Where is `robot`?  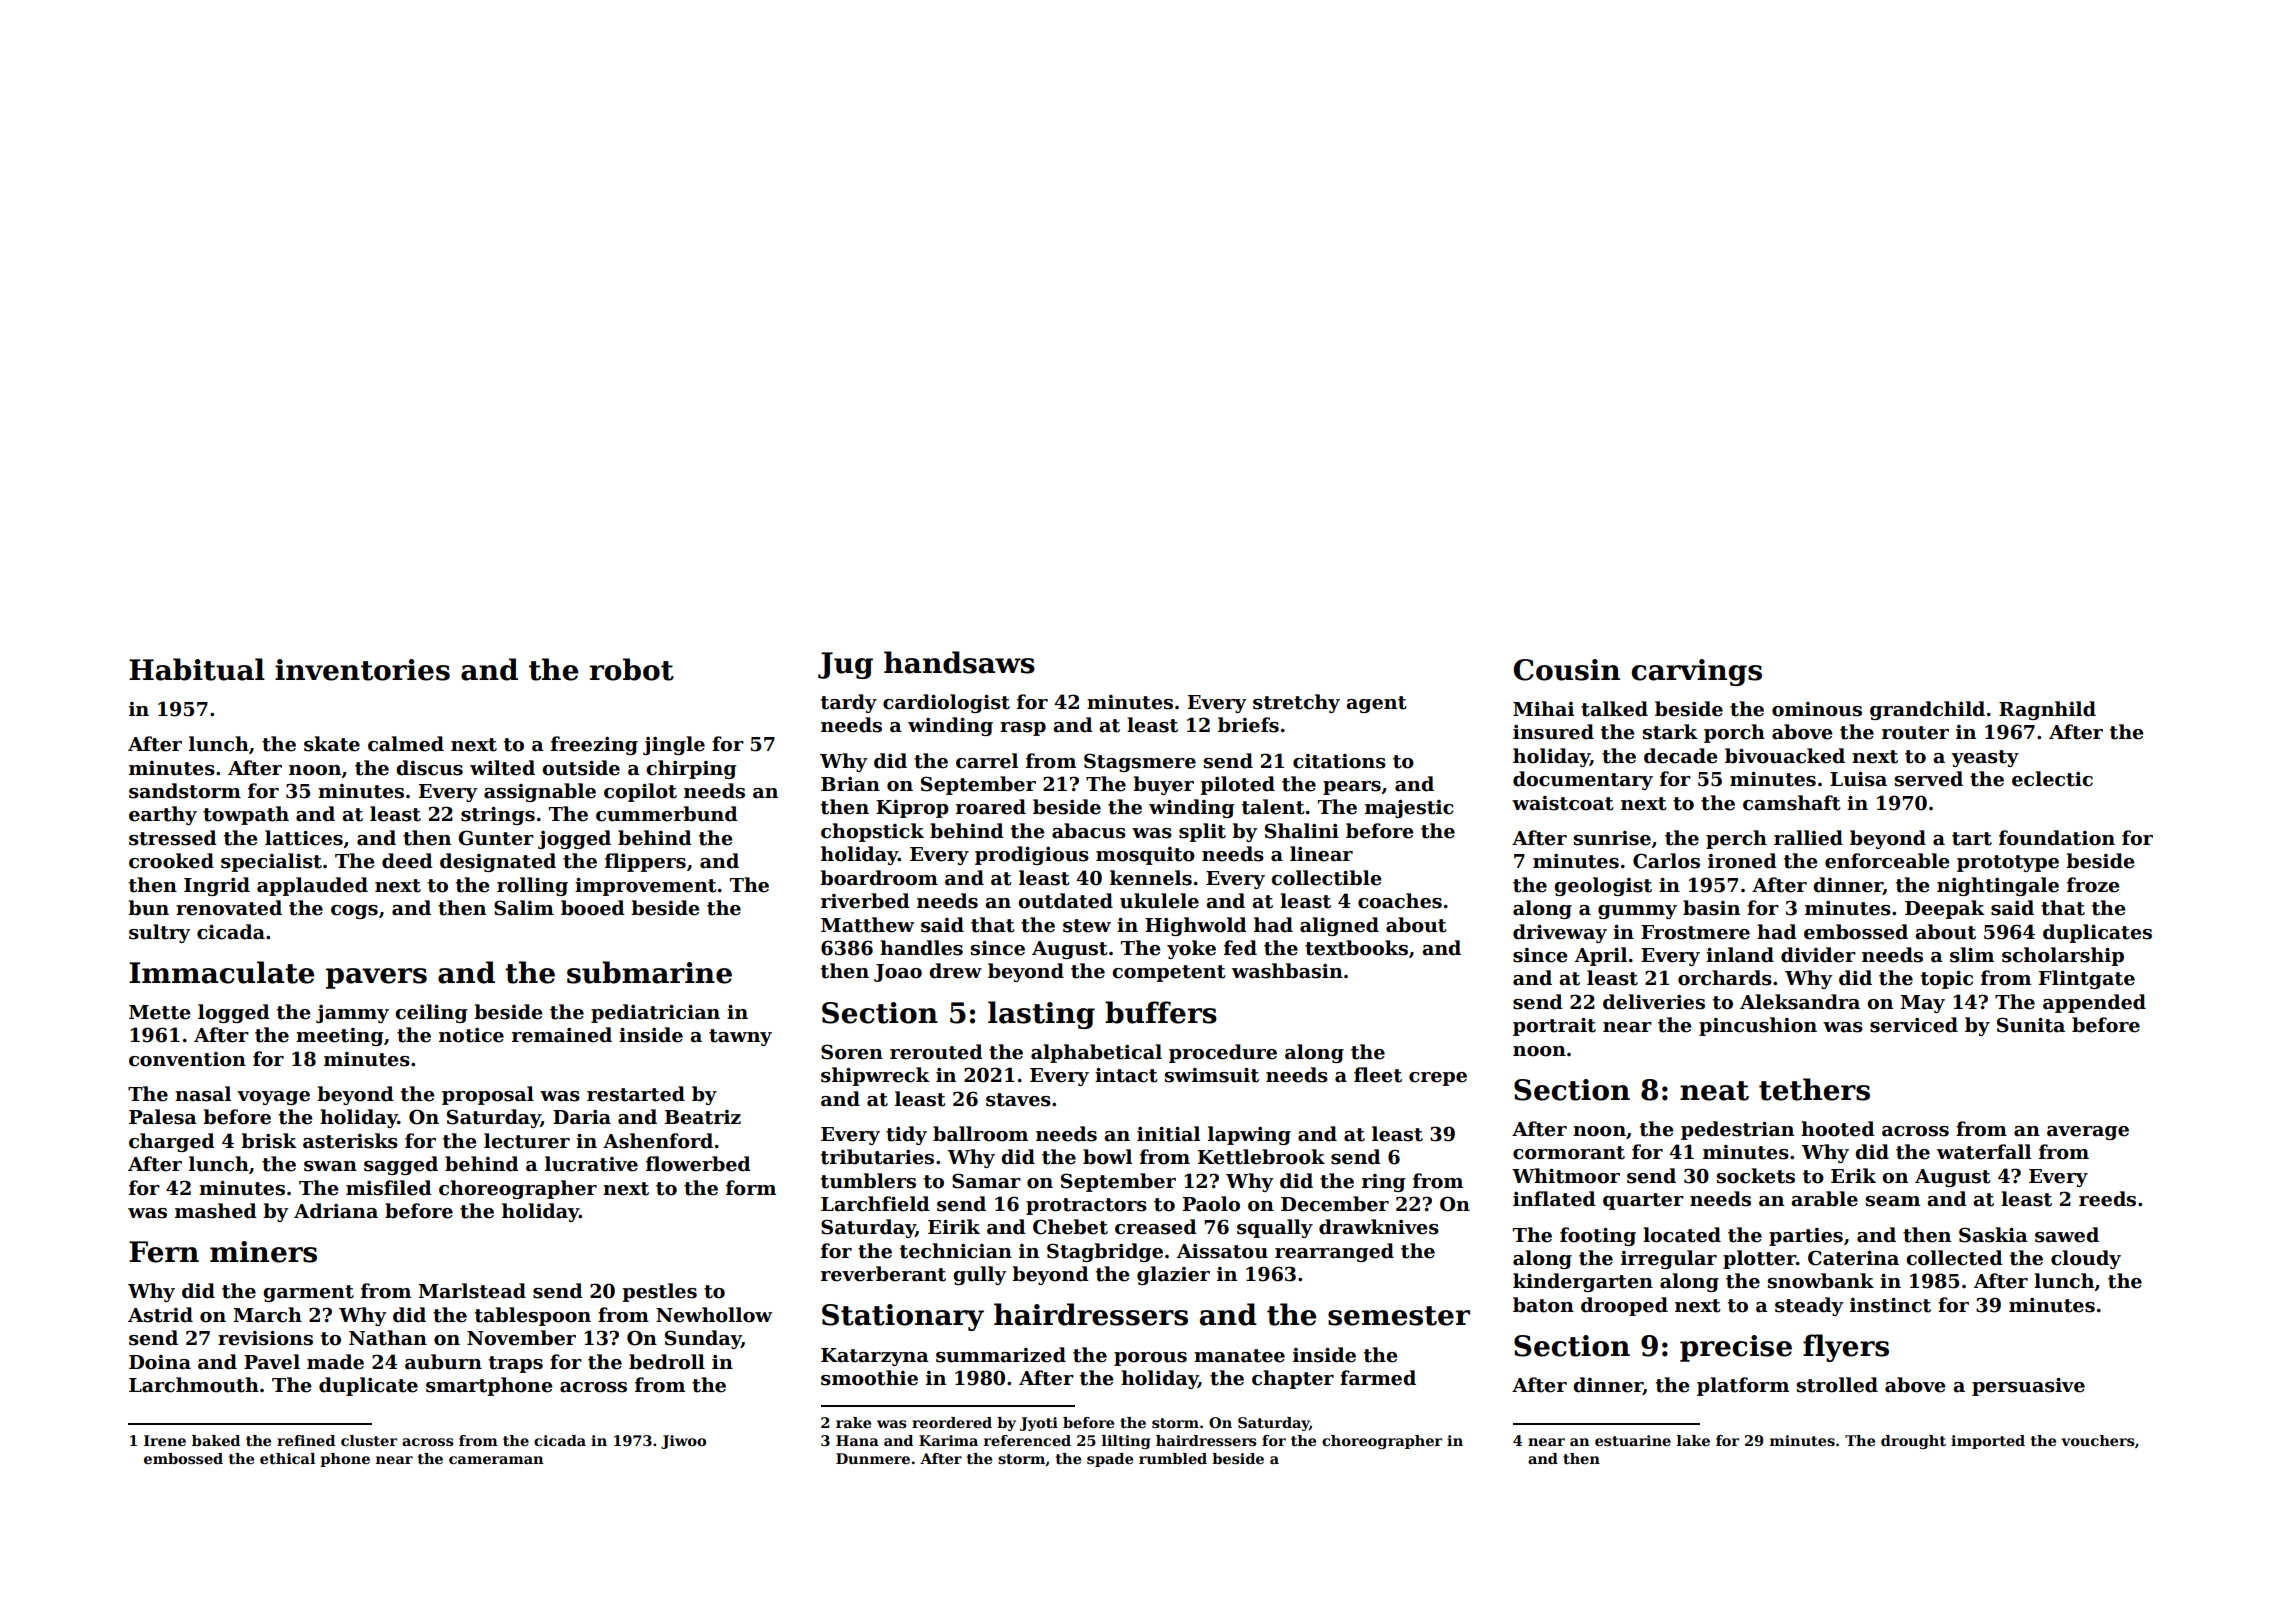 robot is located at coordinates (631, 669).
